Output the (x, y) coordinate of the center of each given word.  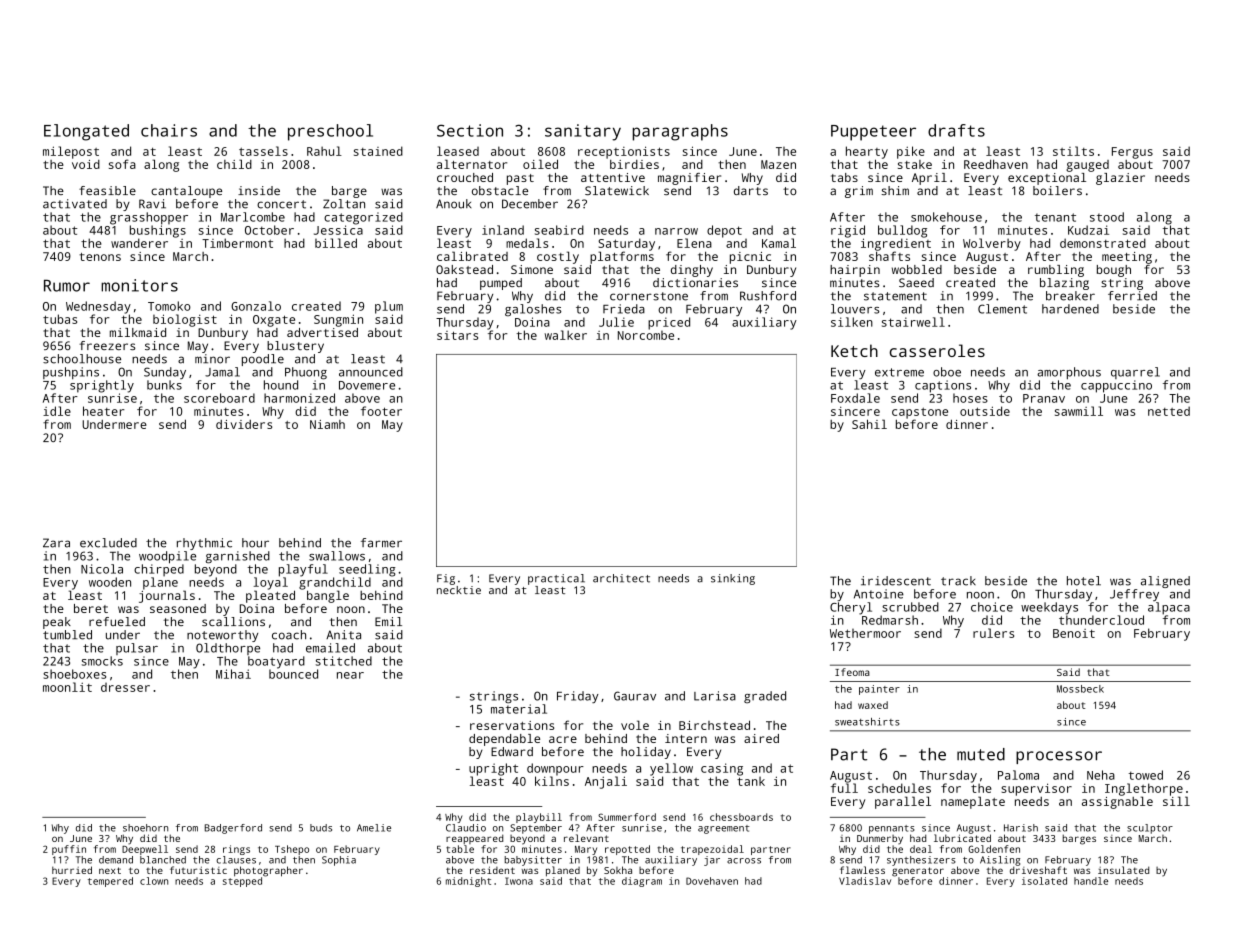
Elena (694, 243)
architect (621, 578)
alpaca (1169, 608)
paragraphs (680, 132)
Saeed (916, 282)
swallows (337, 556)
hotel (1084, 581)
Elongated (86, 132)
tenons (100, 257)
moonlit (67, 687)
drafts (956, 130)
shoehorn (145, 828)
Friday (578, 697)
